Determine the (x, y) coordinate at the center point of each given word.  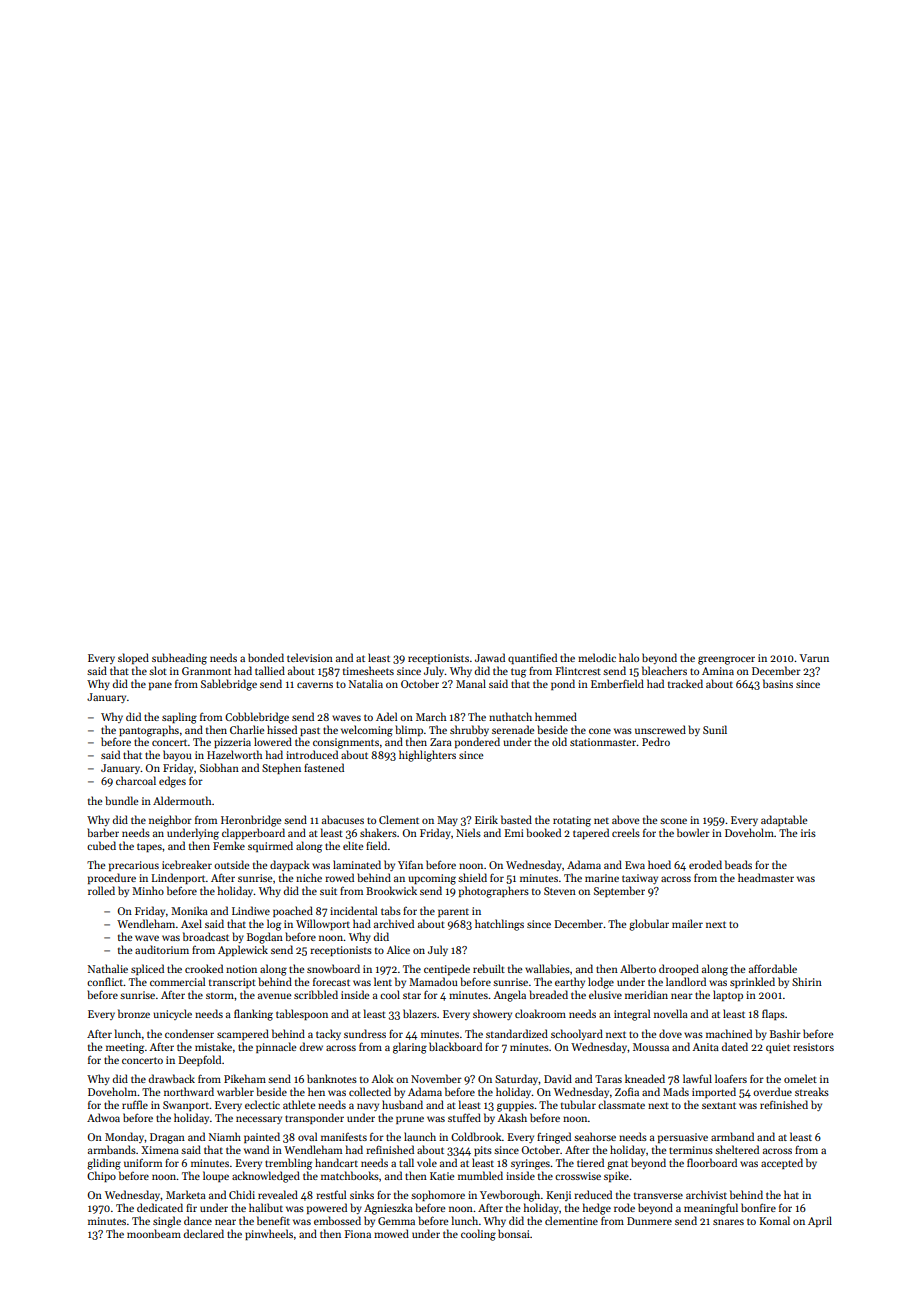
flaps (773, 1014)
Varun (814, 658)
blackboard (455, 1046)
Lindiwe (251, 910)
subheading (179, 659)
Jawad (490, 657)
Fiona (358, 1234)
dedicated (160, 1207)
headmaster (766, 877)
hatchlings (499, 925)
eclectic (262, 1104)
